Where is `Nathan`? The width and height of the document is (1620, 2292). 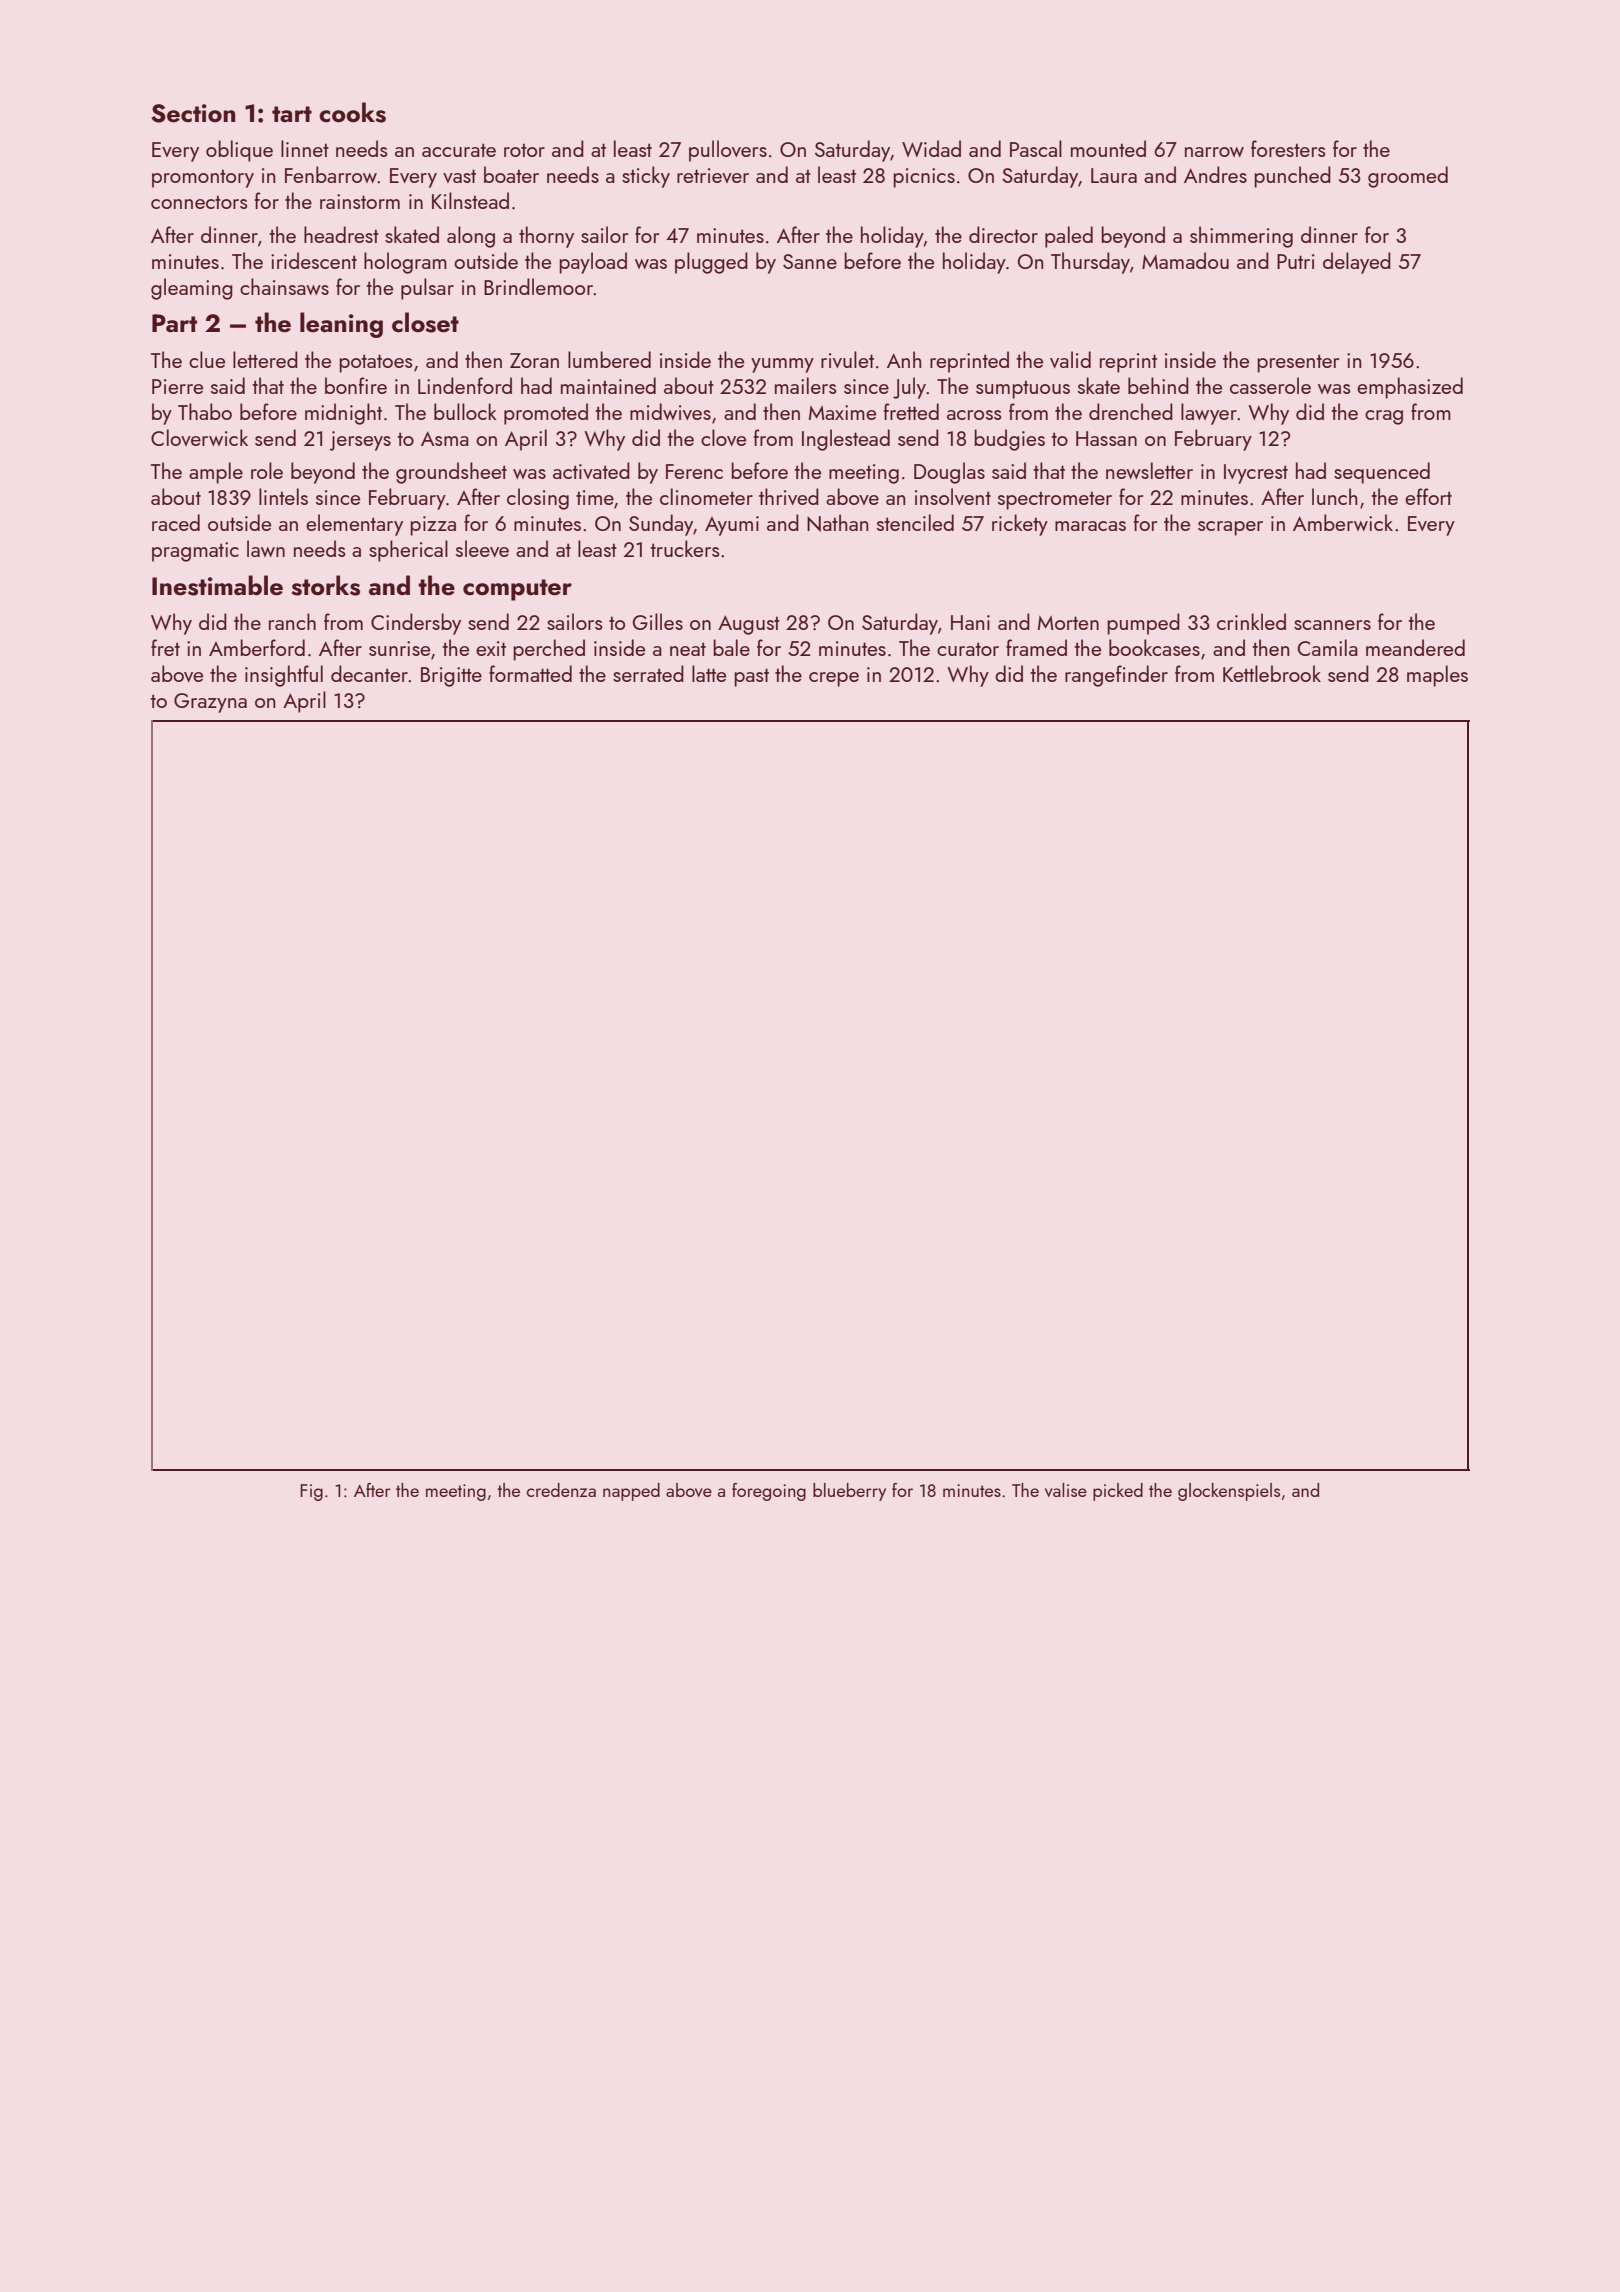
Nathan is located at coordinates (837, 523).
